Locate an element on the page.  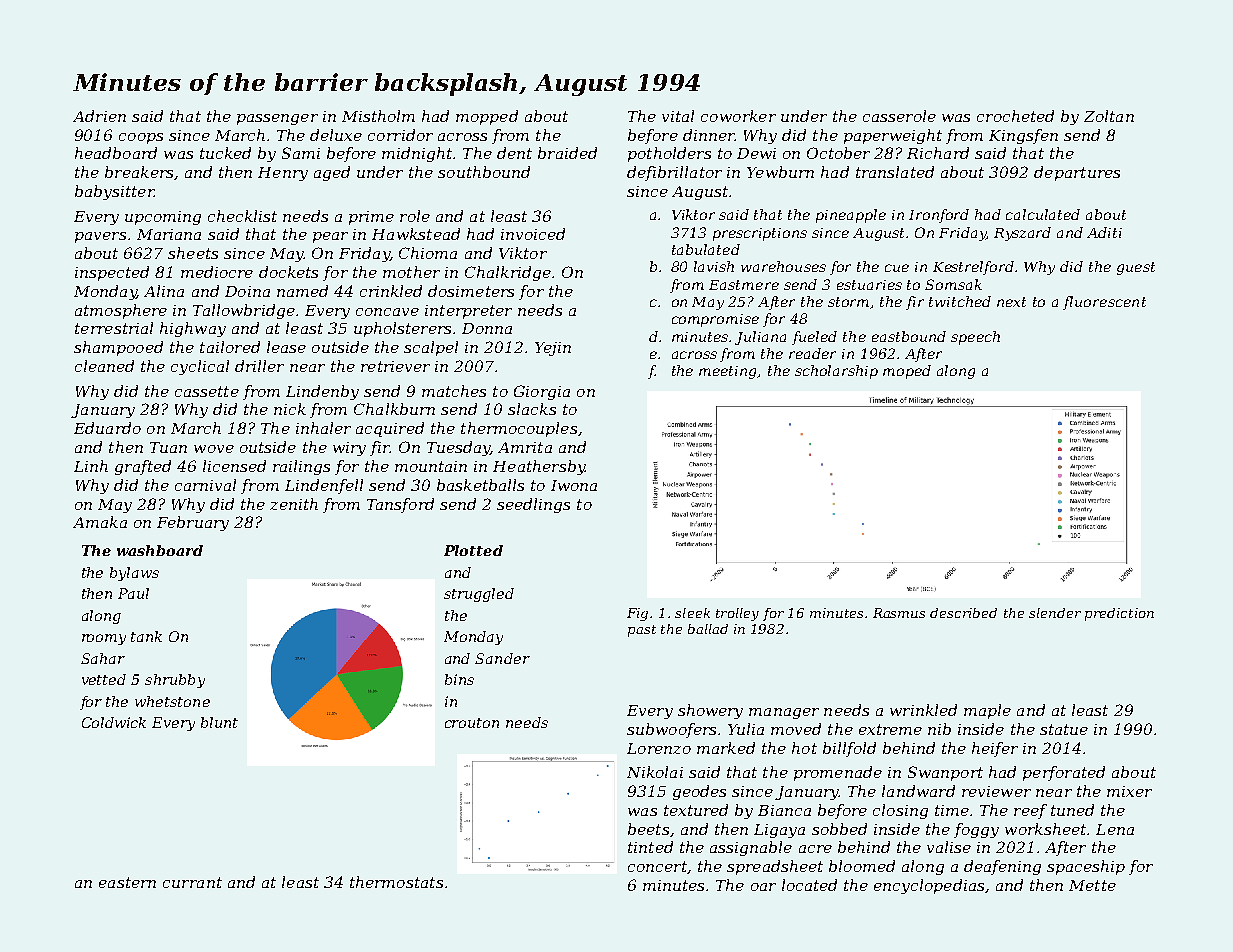
mopped is located at coordinates (487, 117).
